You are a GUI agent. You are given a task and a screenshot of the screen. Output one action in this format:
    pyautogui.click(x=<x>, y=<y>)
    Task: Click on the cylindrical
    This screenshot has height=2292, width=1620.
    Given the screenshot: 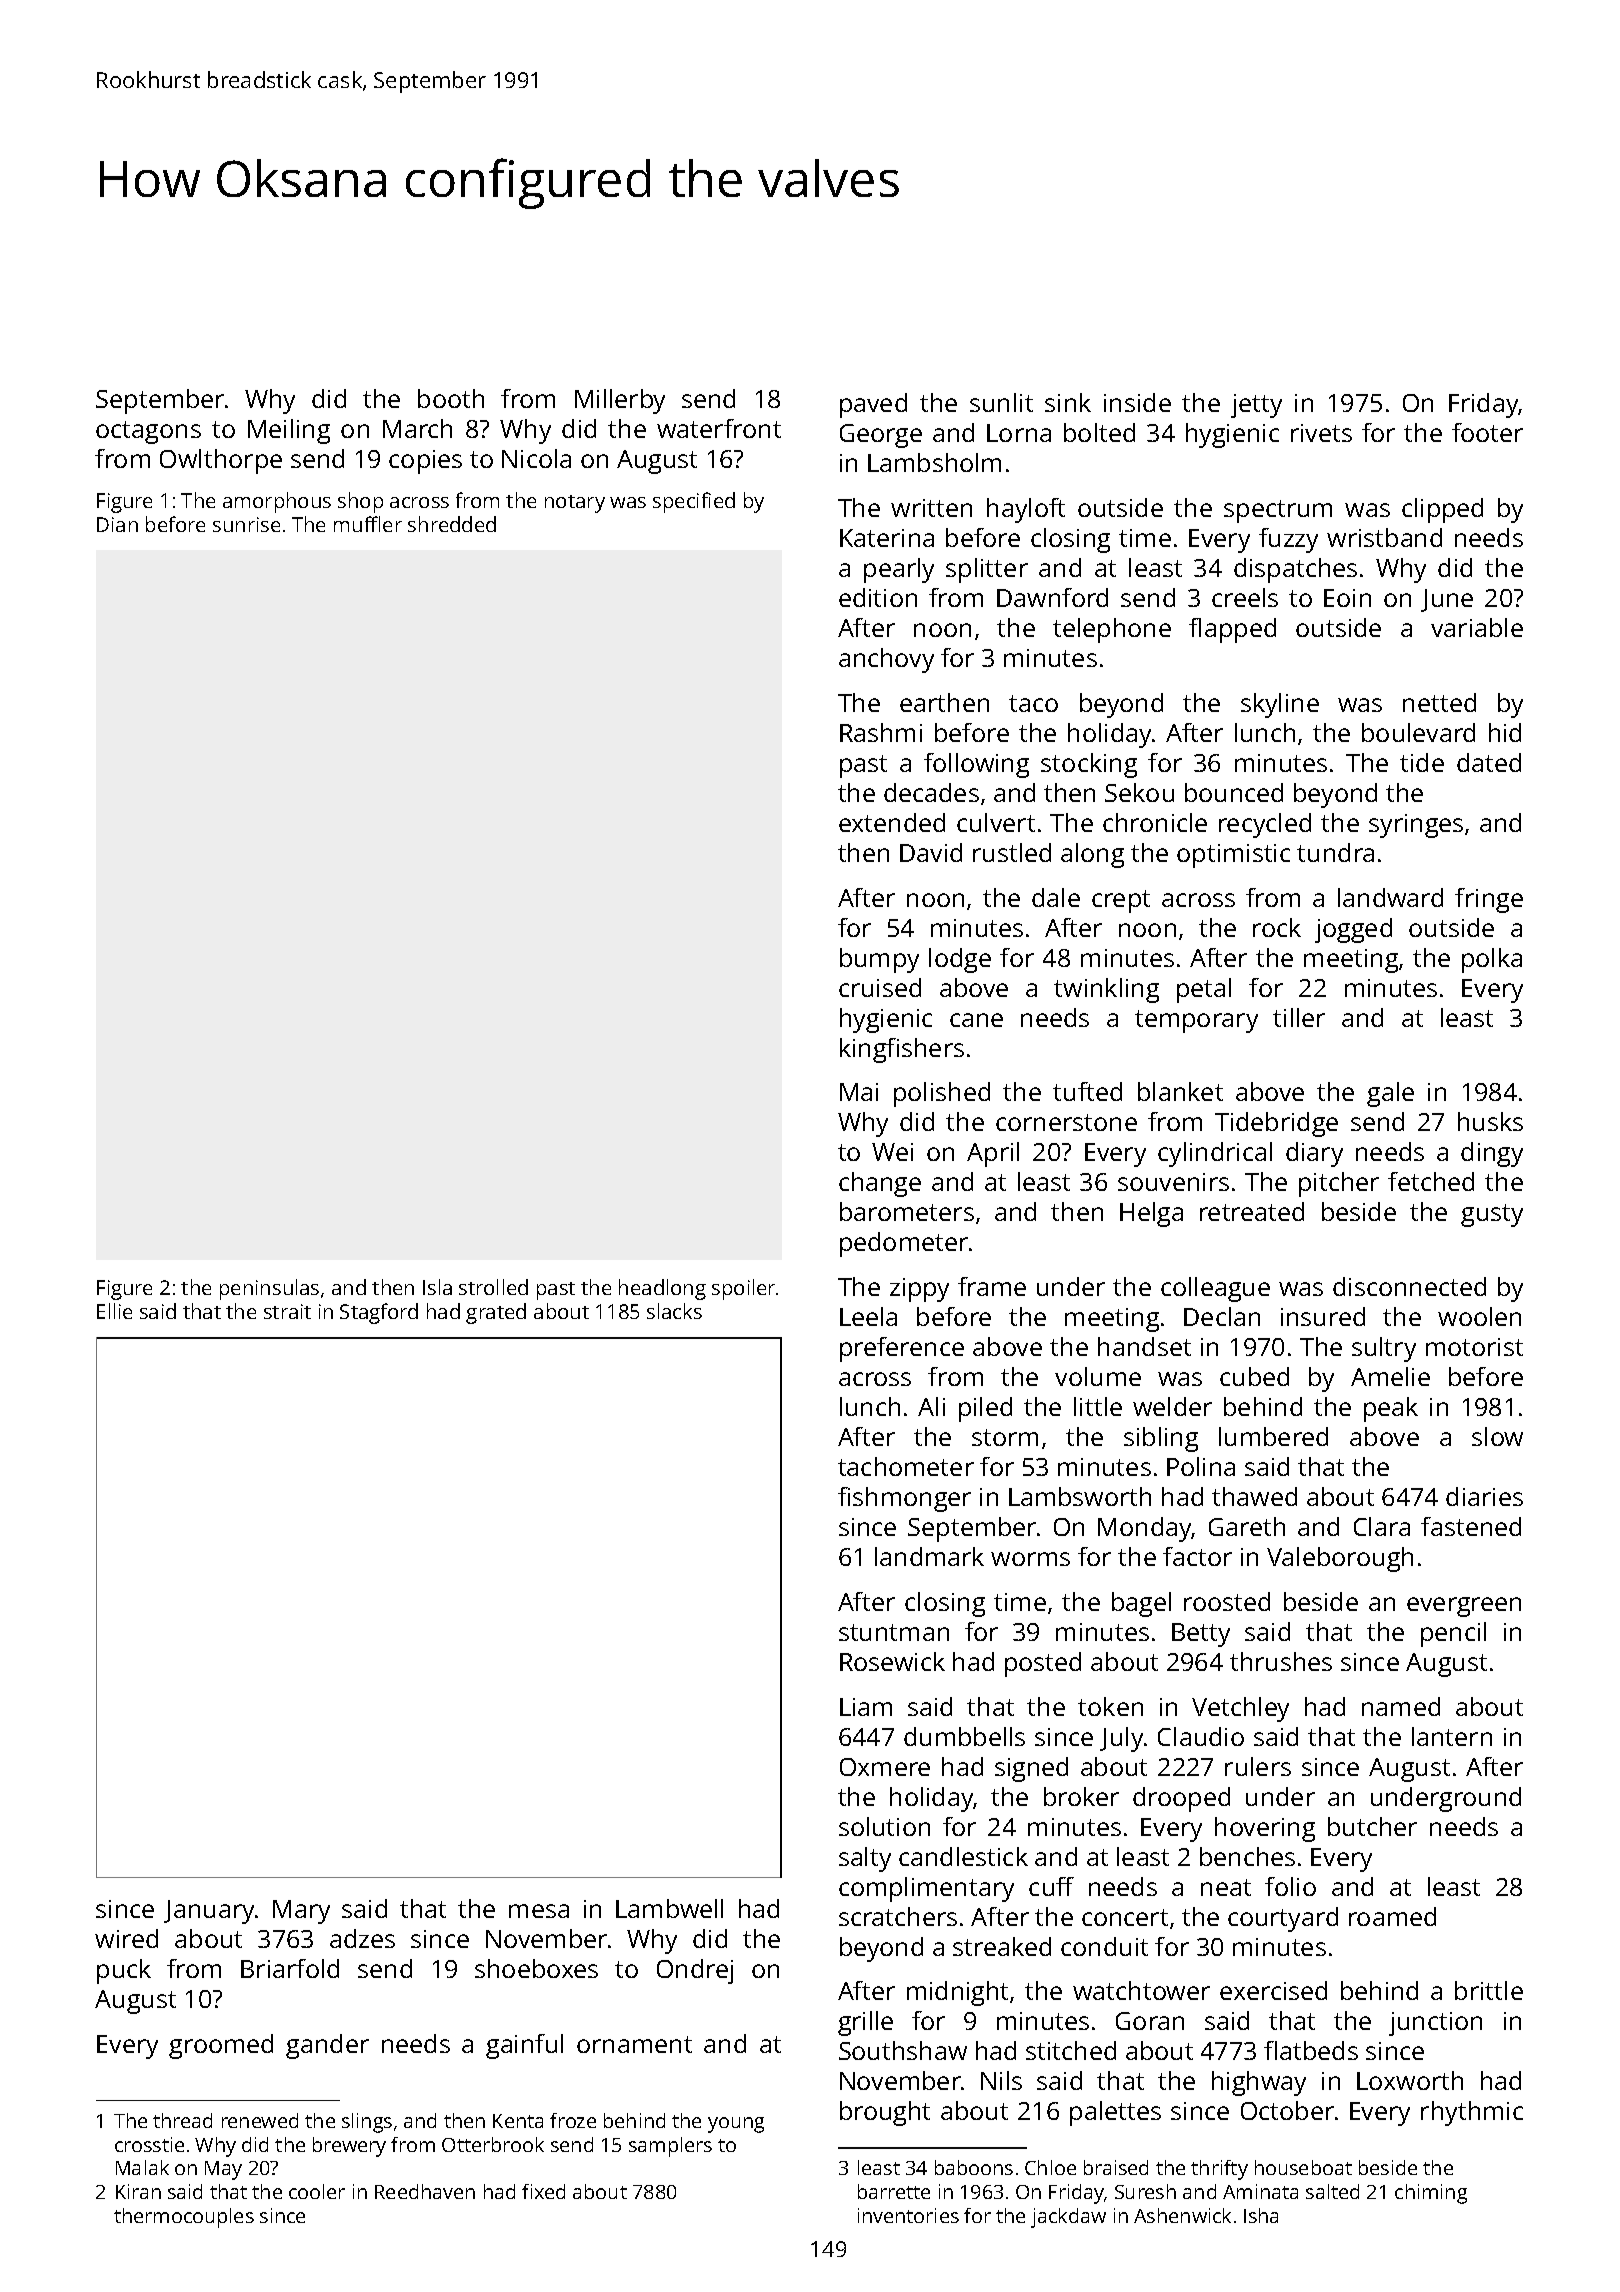 What is the action you would take?
    pyautogui.click(x=1215, y=1154)
